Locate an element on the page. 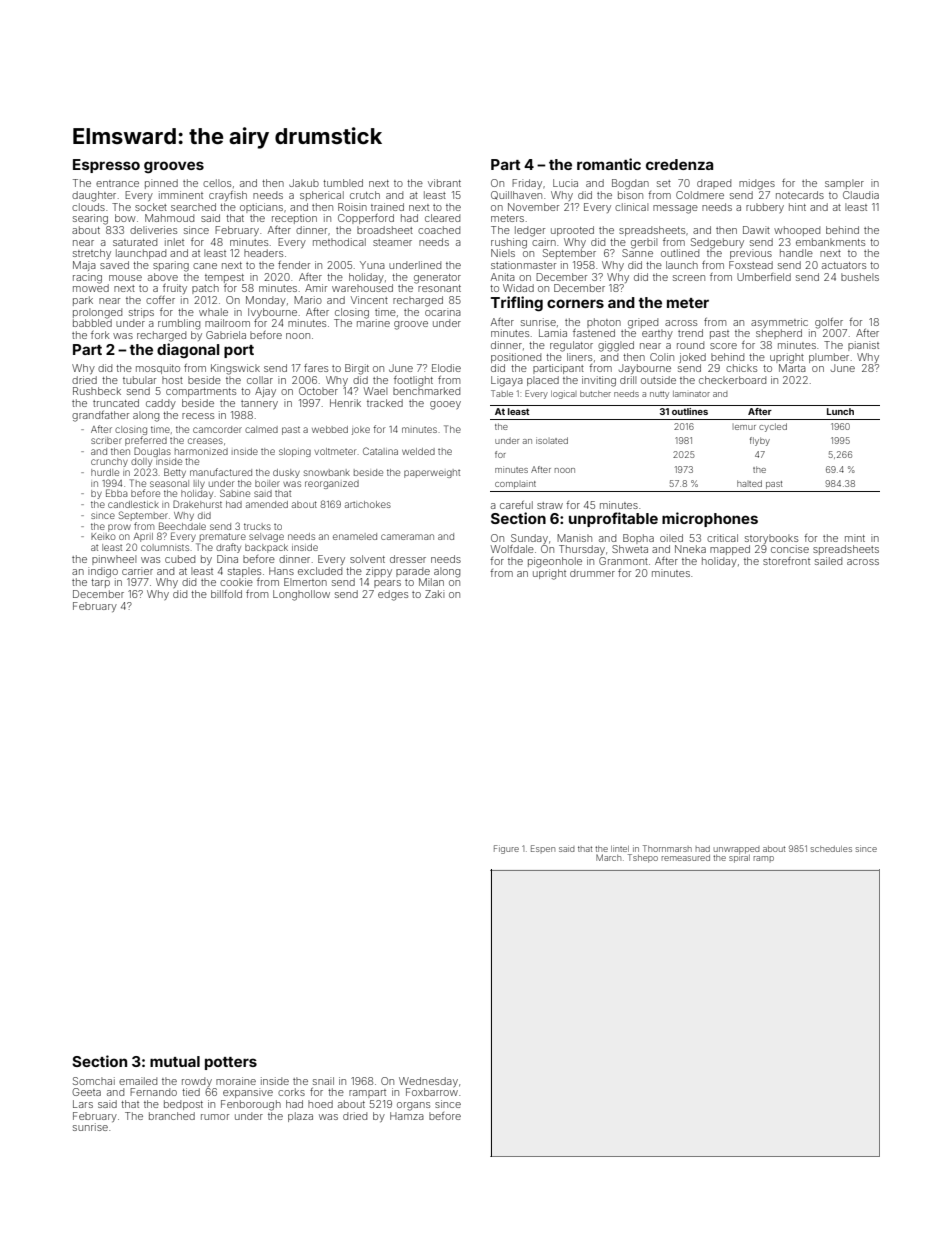 The height and width of the image is (1233, 952). cellos is located at coordinates (217, 183).
